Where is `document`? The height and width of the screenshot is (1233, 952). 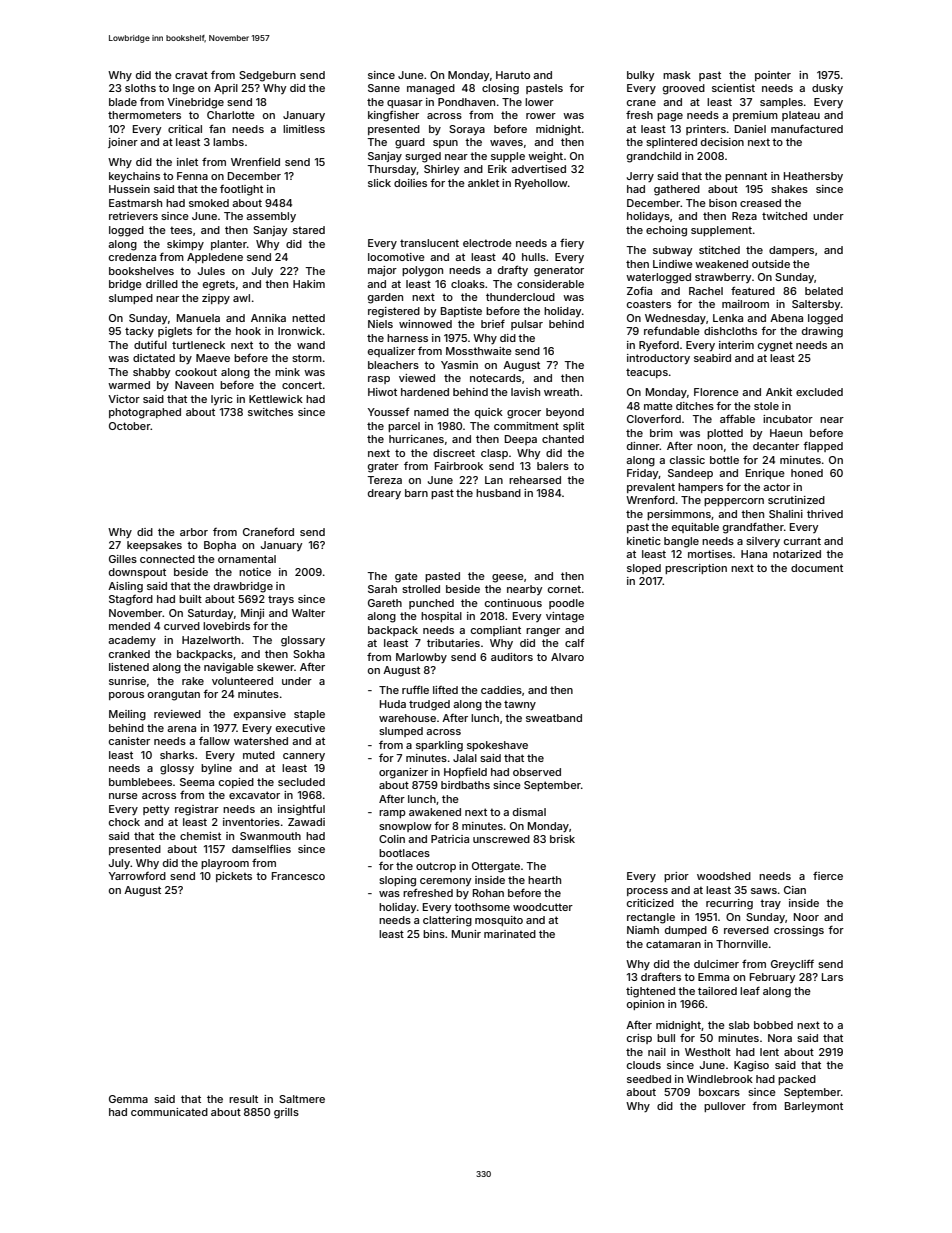 document is located at coordinates (817, 568).
